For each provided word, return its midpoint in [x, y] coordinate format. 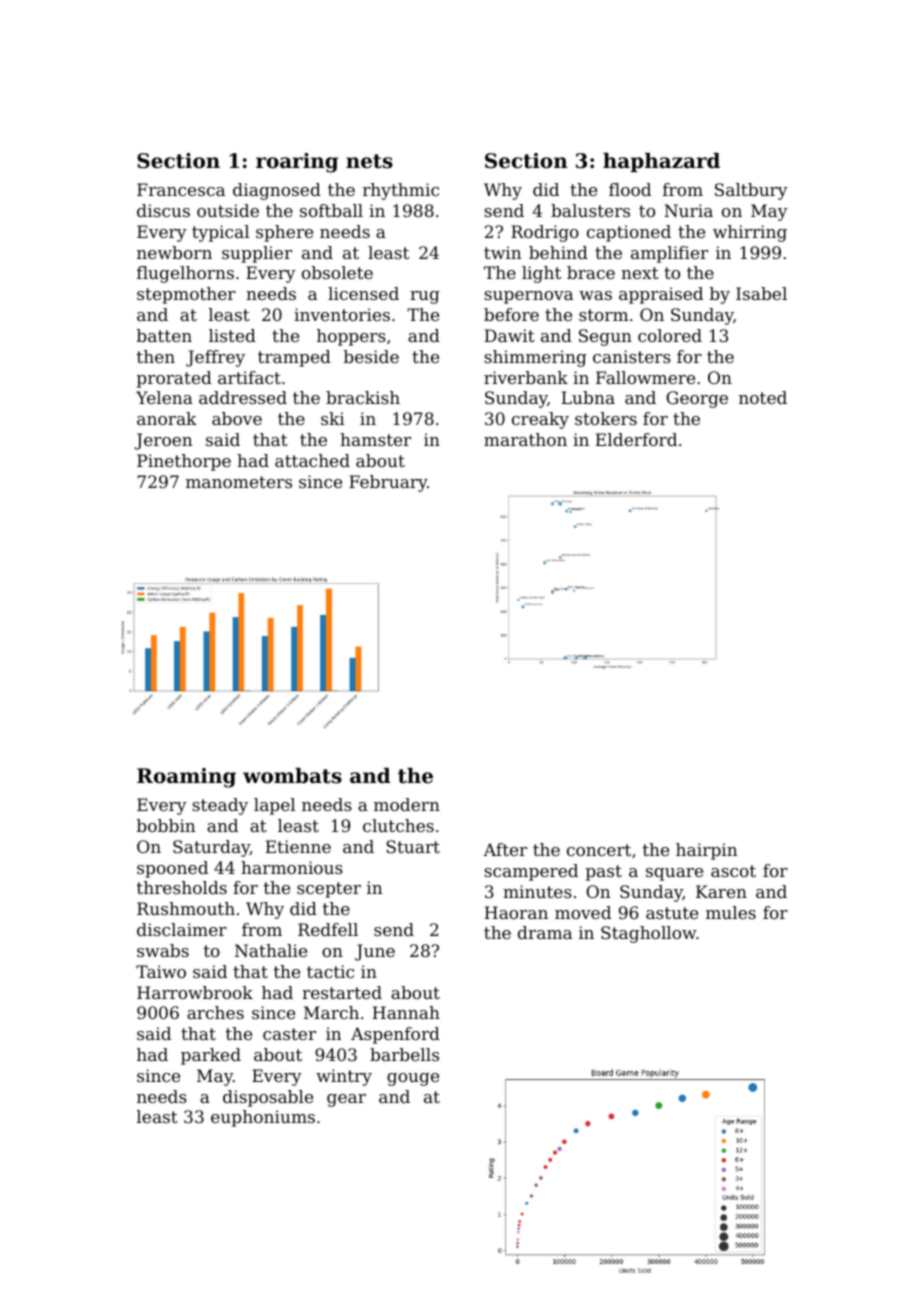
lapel [274, 806]
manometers [239, 482]
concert [599, 850]
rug [425, 297]
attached [312, 460]
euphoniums [263, 1118]
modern [407, 804]
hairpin [706, 851]
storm [603, 315]
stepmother [186, 295]
